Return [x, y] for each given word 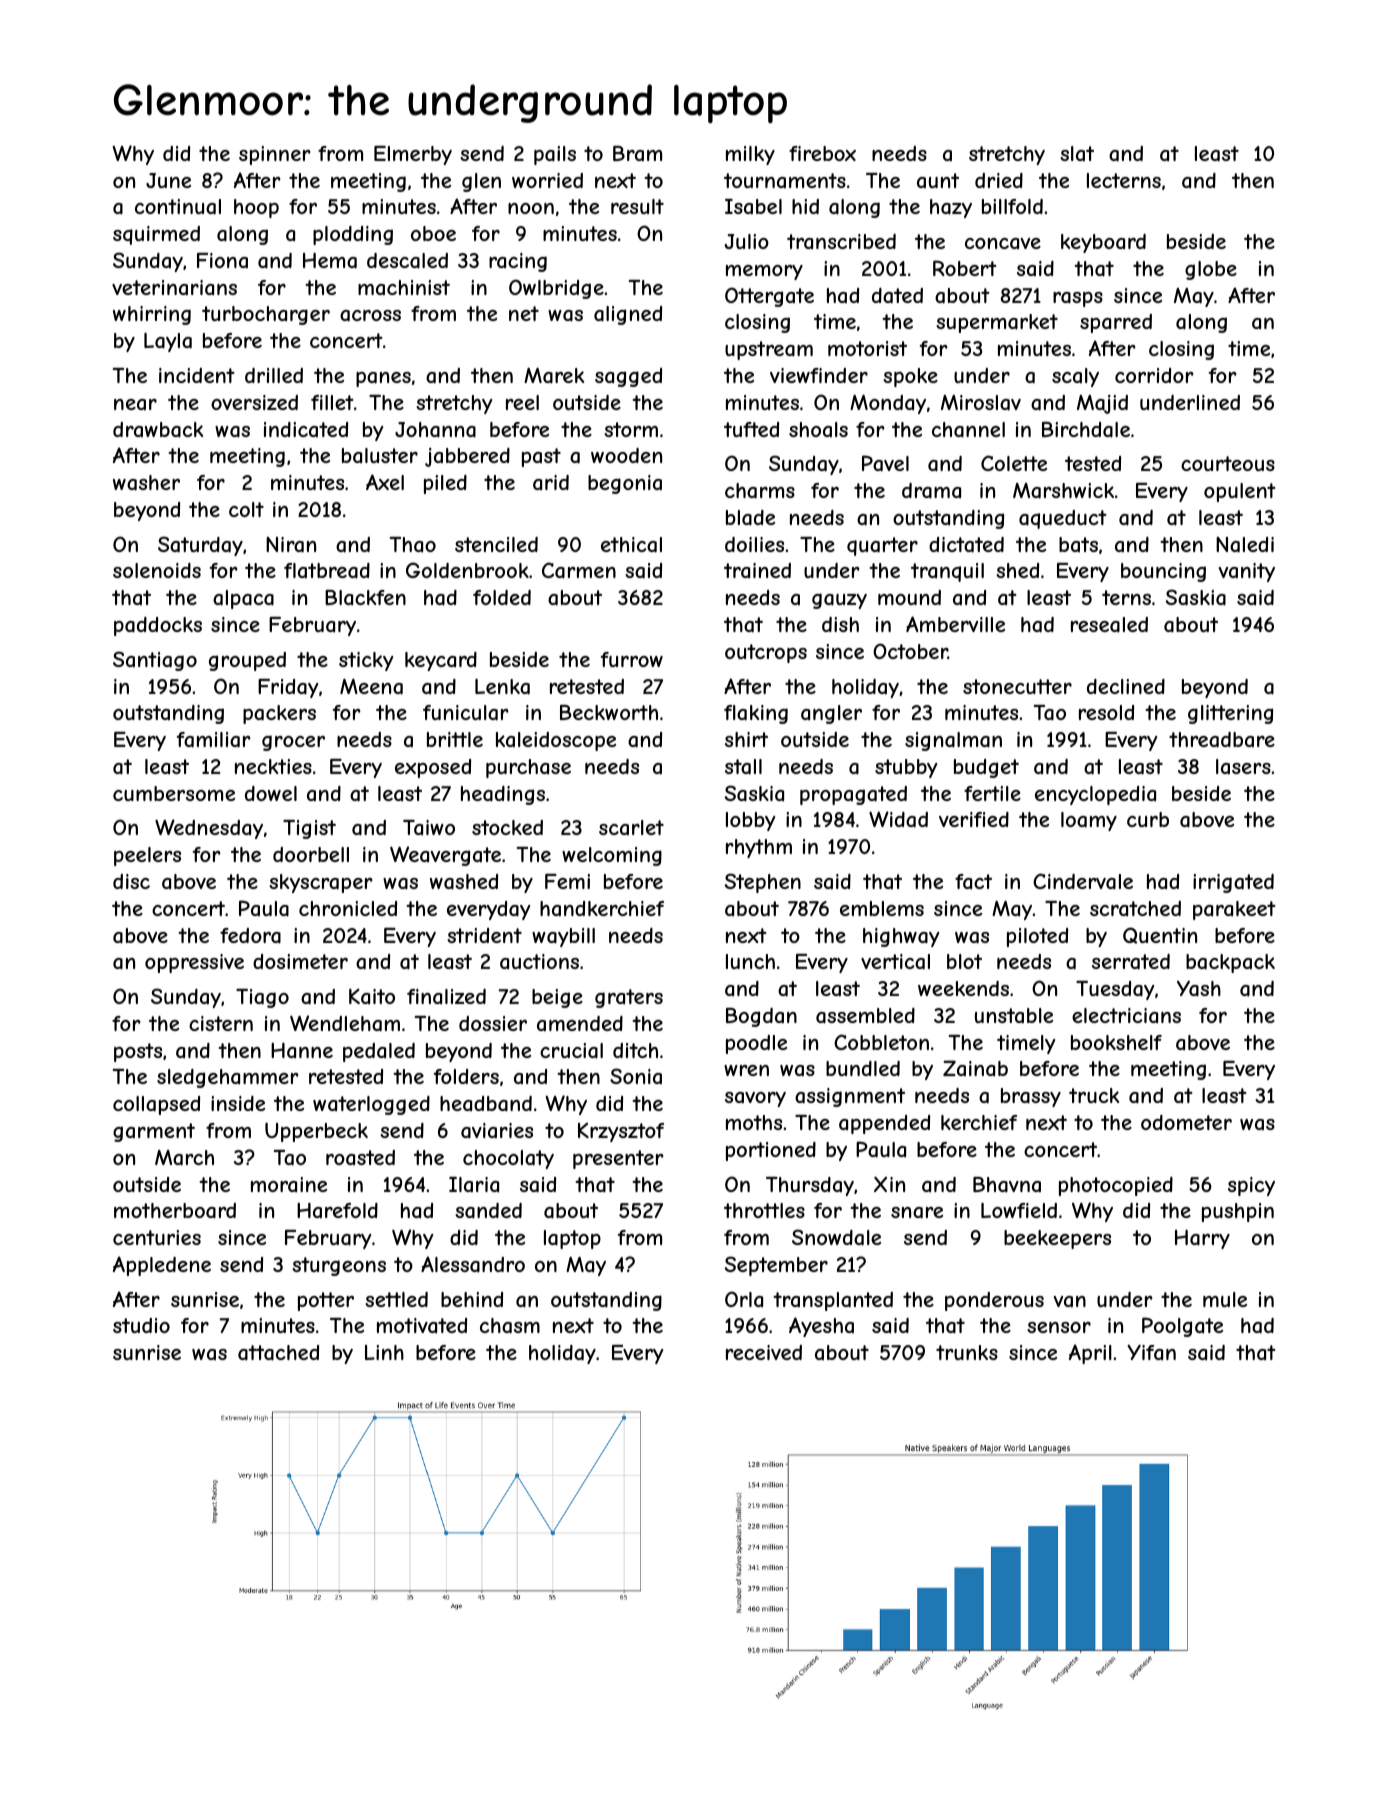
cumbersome [174, 793]
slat [1077, 153]
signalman [953, 741]
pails [555, 155]
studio [141, 1325]
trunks [967, 1352]
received [764, 1352]
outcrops [766, 653]
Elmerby [413, 155]
